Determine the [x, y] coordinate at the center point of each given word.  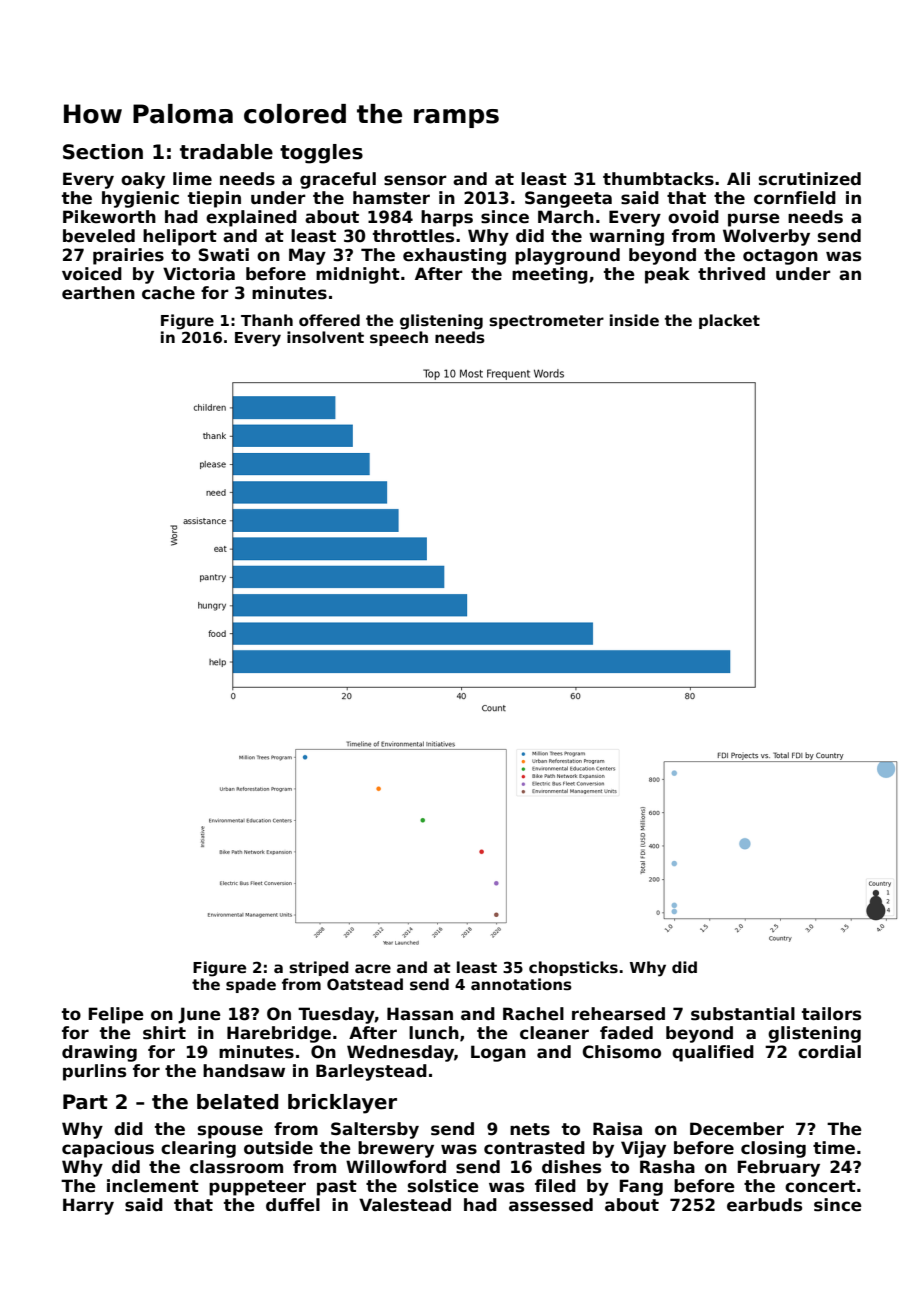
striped [319, 968]
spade [251, 985]
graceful [338, 180]
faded [626, 1033]
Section [103, 152]
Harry [88, 1206]
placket [729, 321]
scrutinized [810, 179]
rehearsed [618, 1014]
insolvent [325, 337]
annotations [521, 984]
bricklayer [342, 1104]
